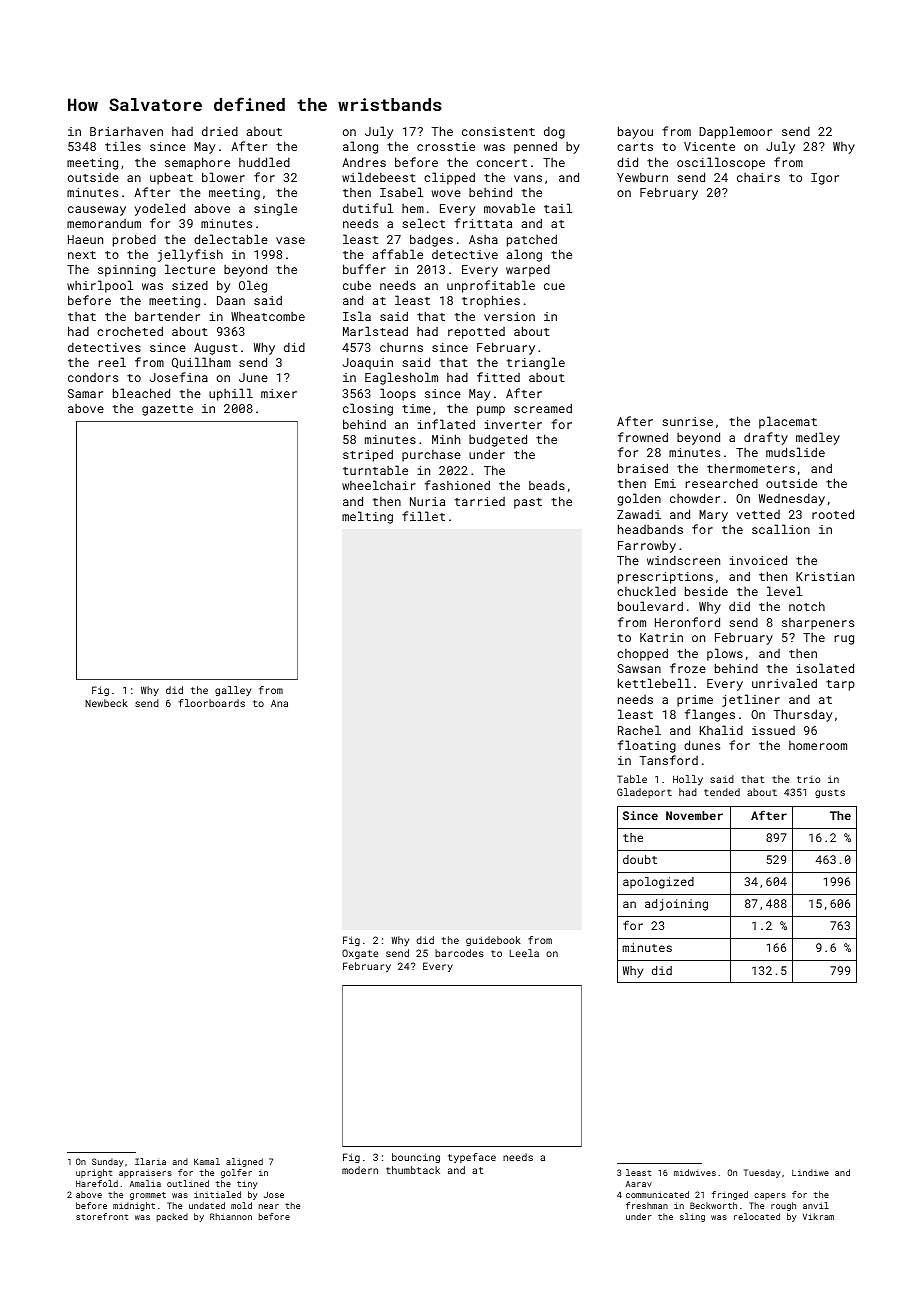 The width and height of the screenshot is (924, 1308). I want to click on Briarhaven, so click(126, 131).
